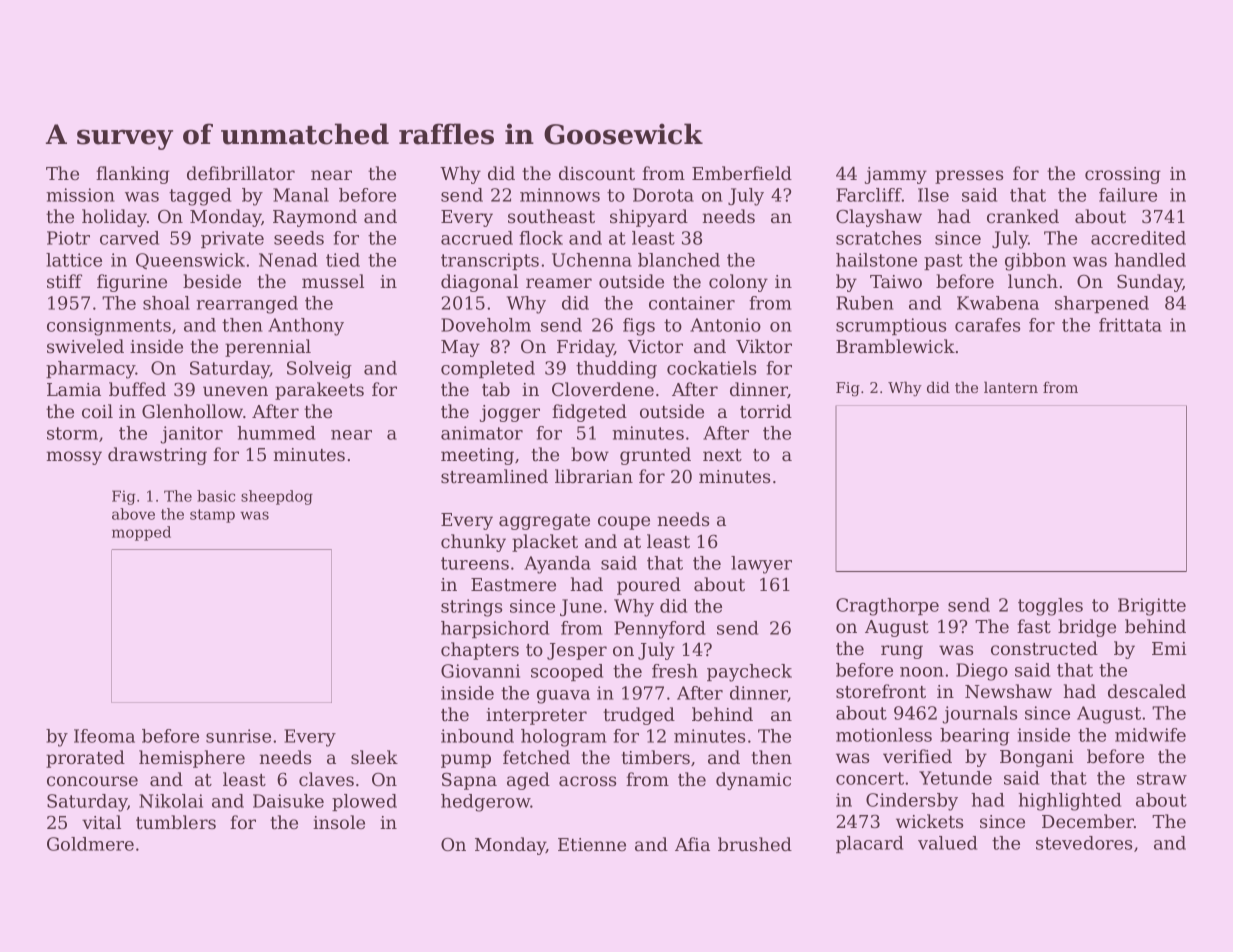  I want to click on Etienne, so click(592, 844).
